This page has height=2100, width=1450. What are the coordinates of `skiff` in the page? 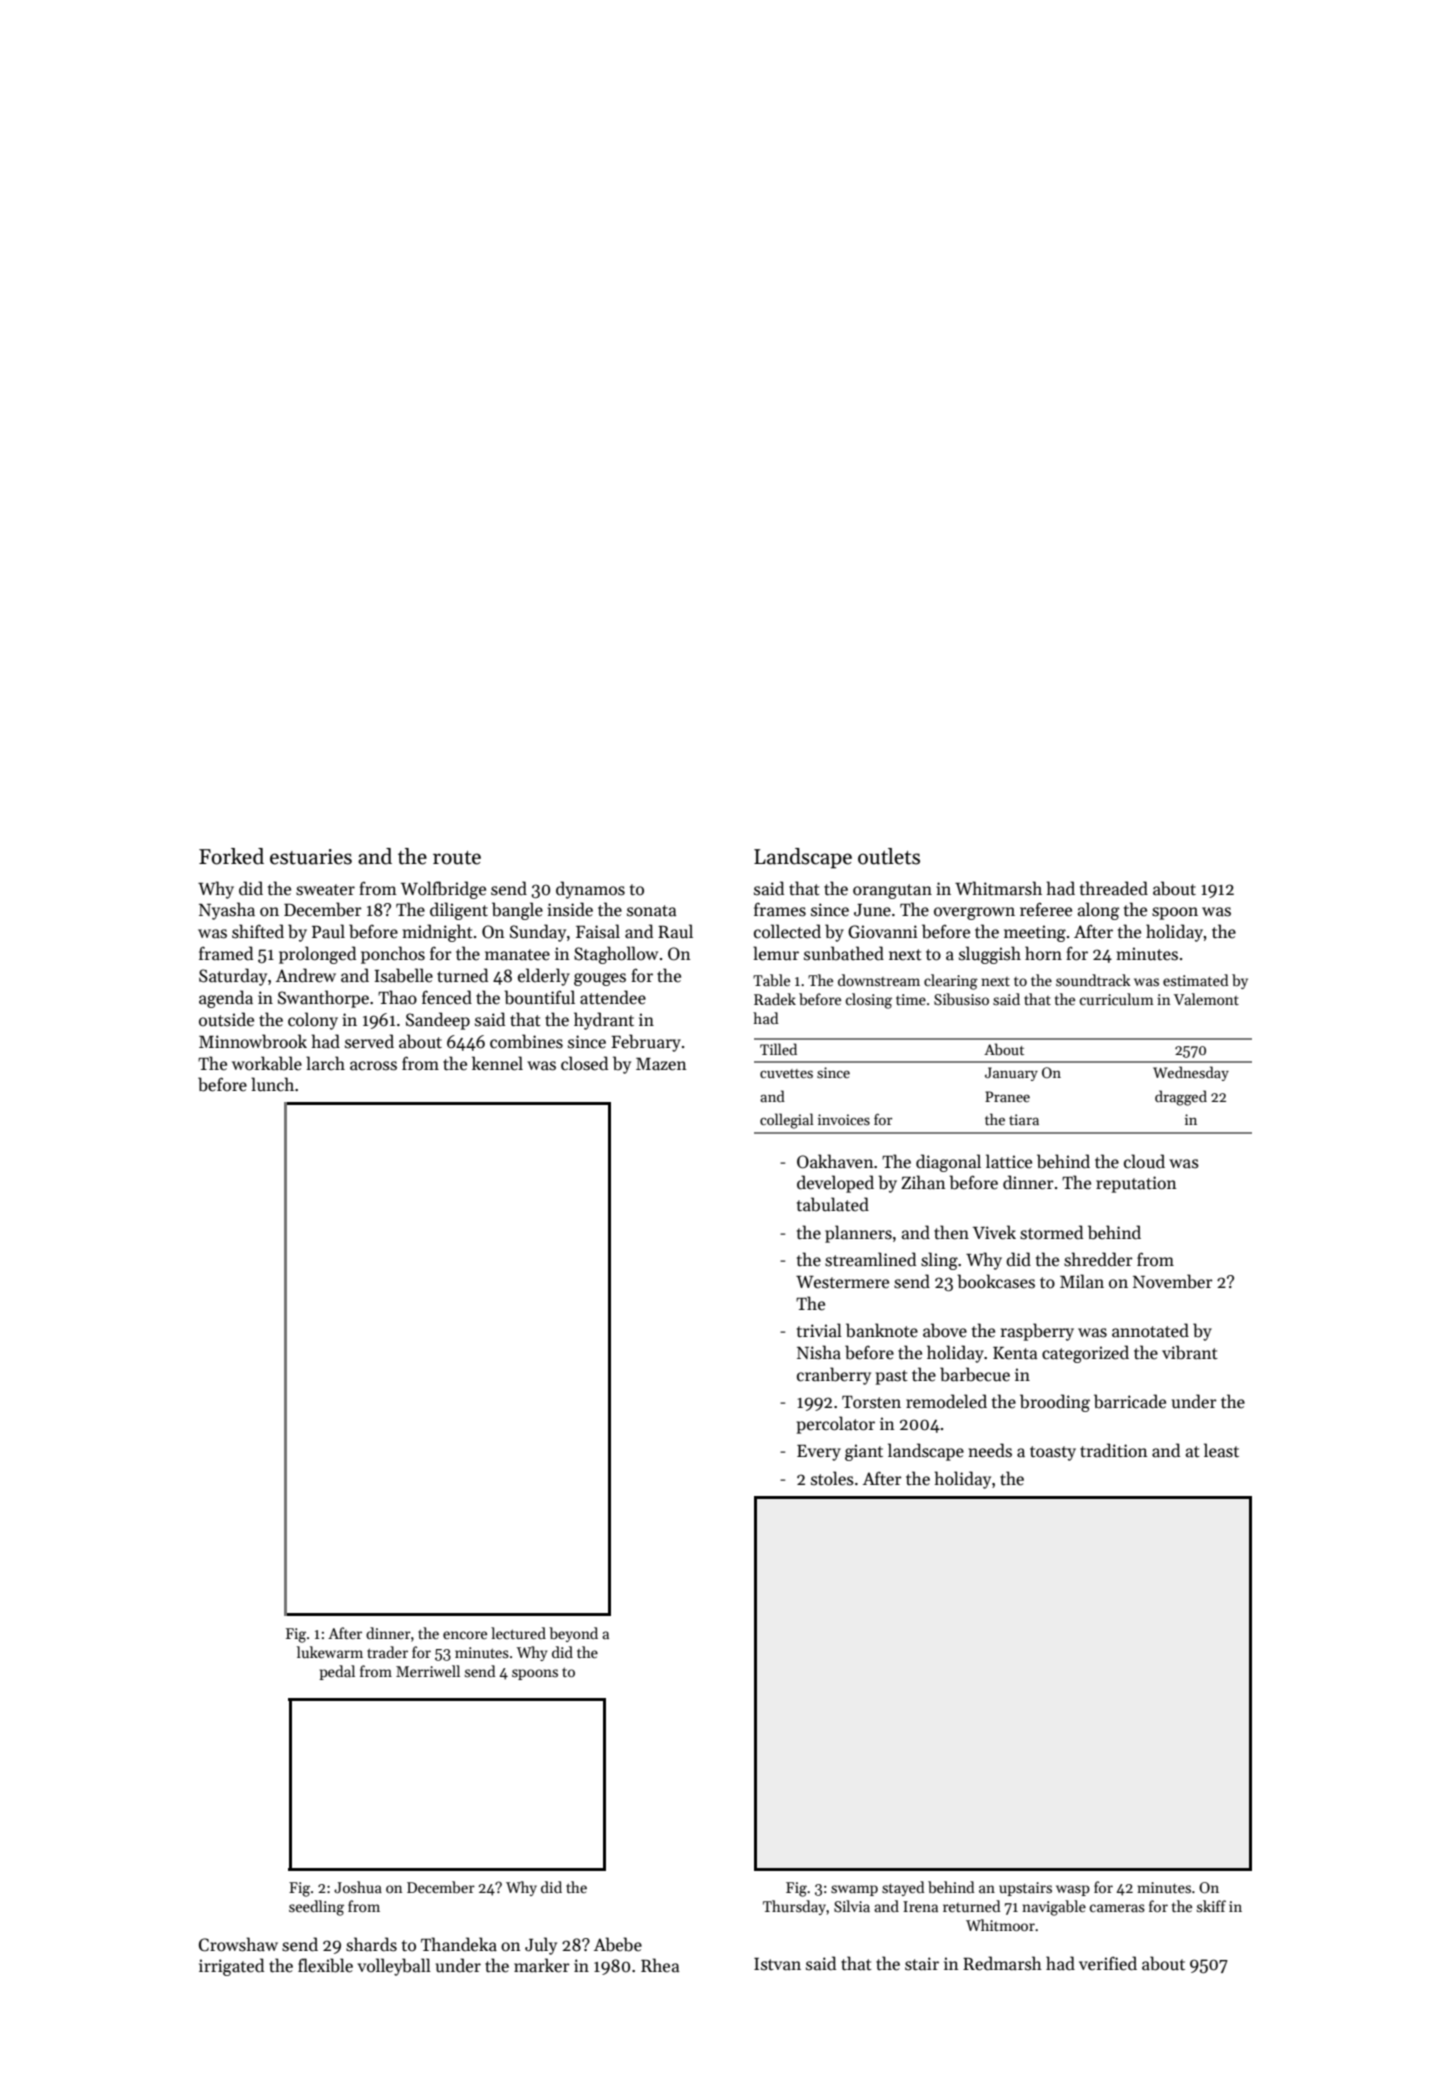 It's located at (1211, 1906).
